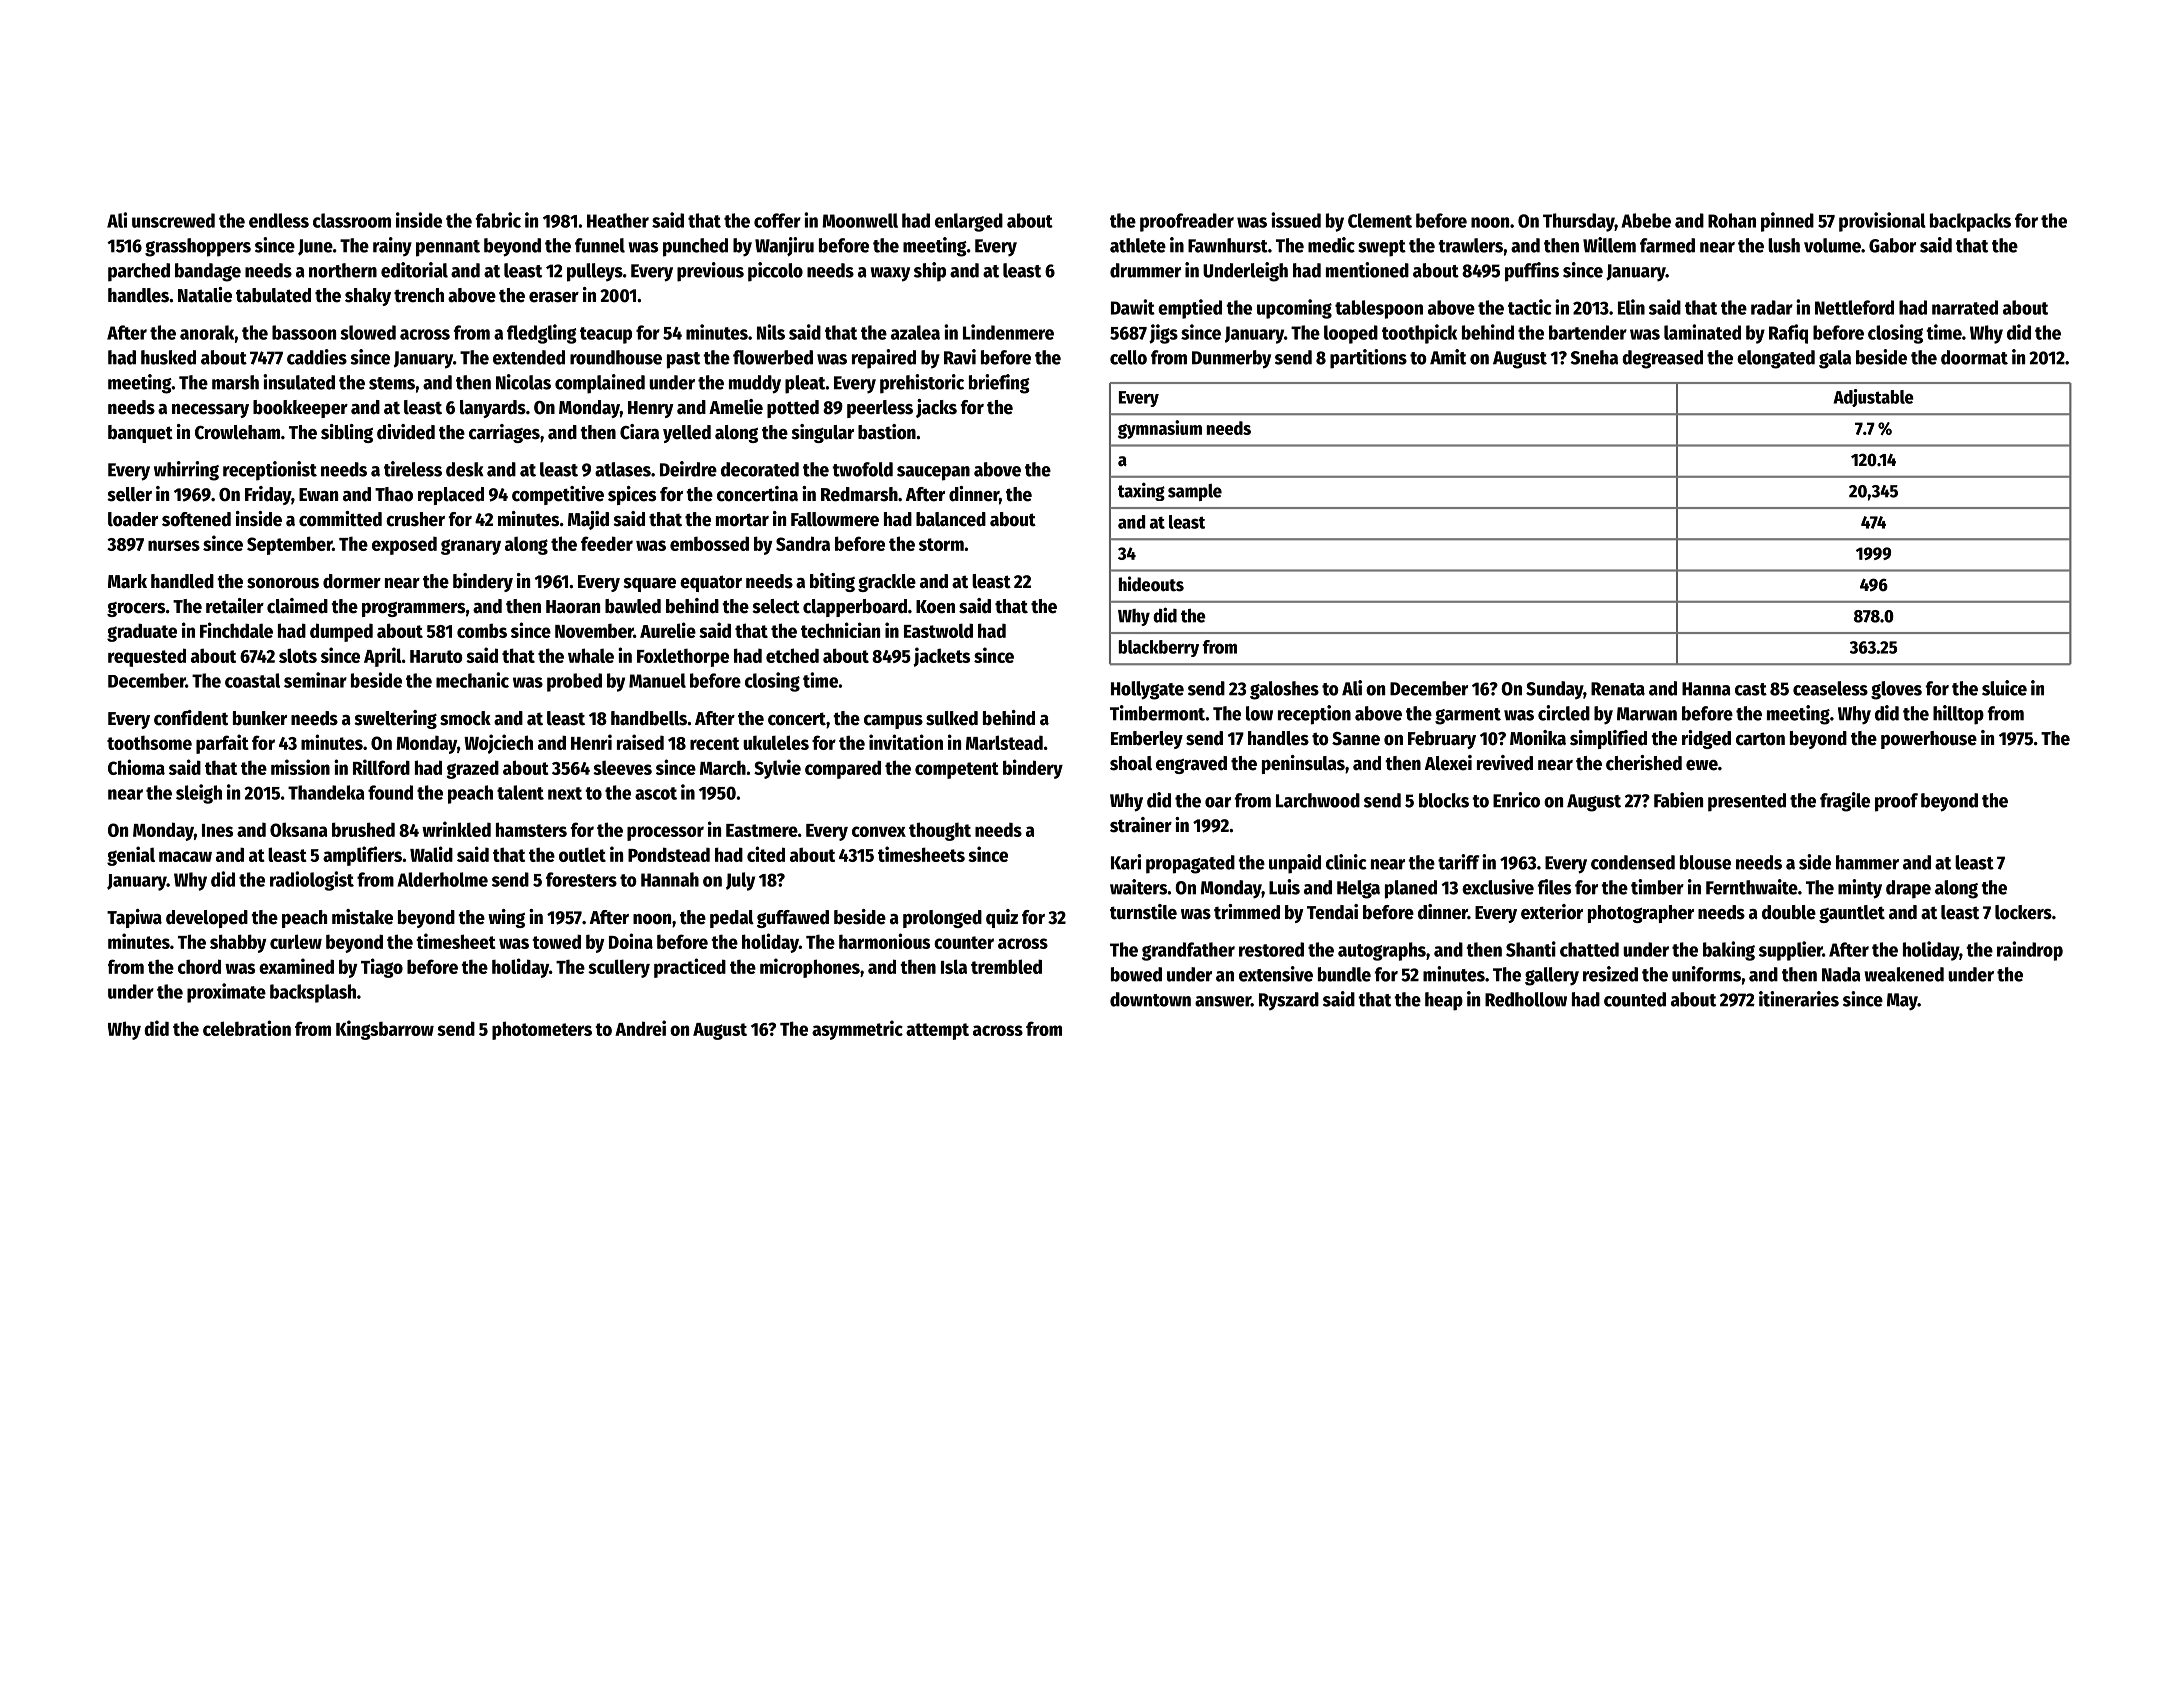 The image size is (2178, 1683). Describe the element at coordinates (639, 432) in the document. I see `Ciara` at that location.
